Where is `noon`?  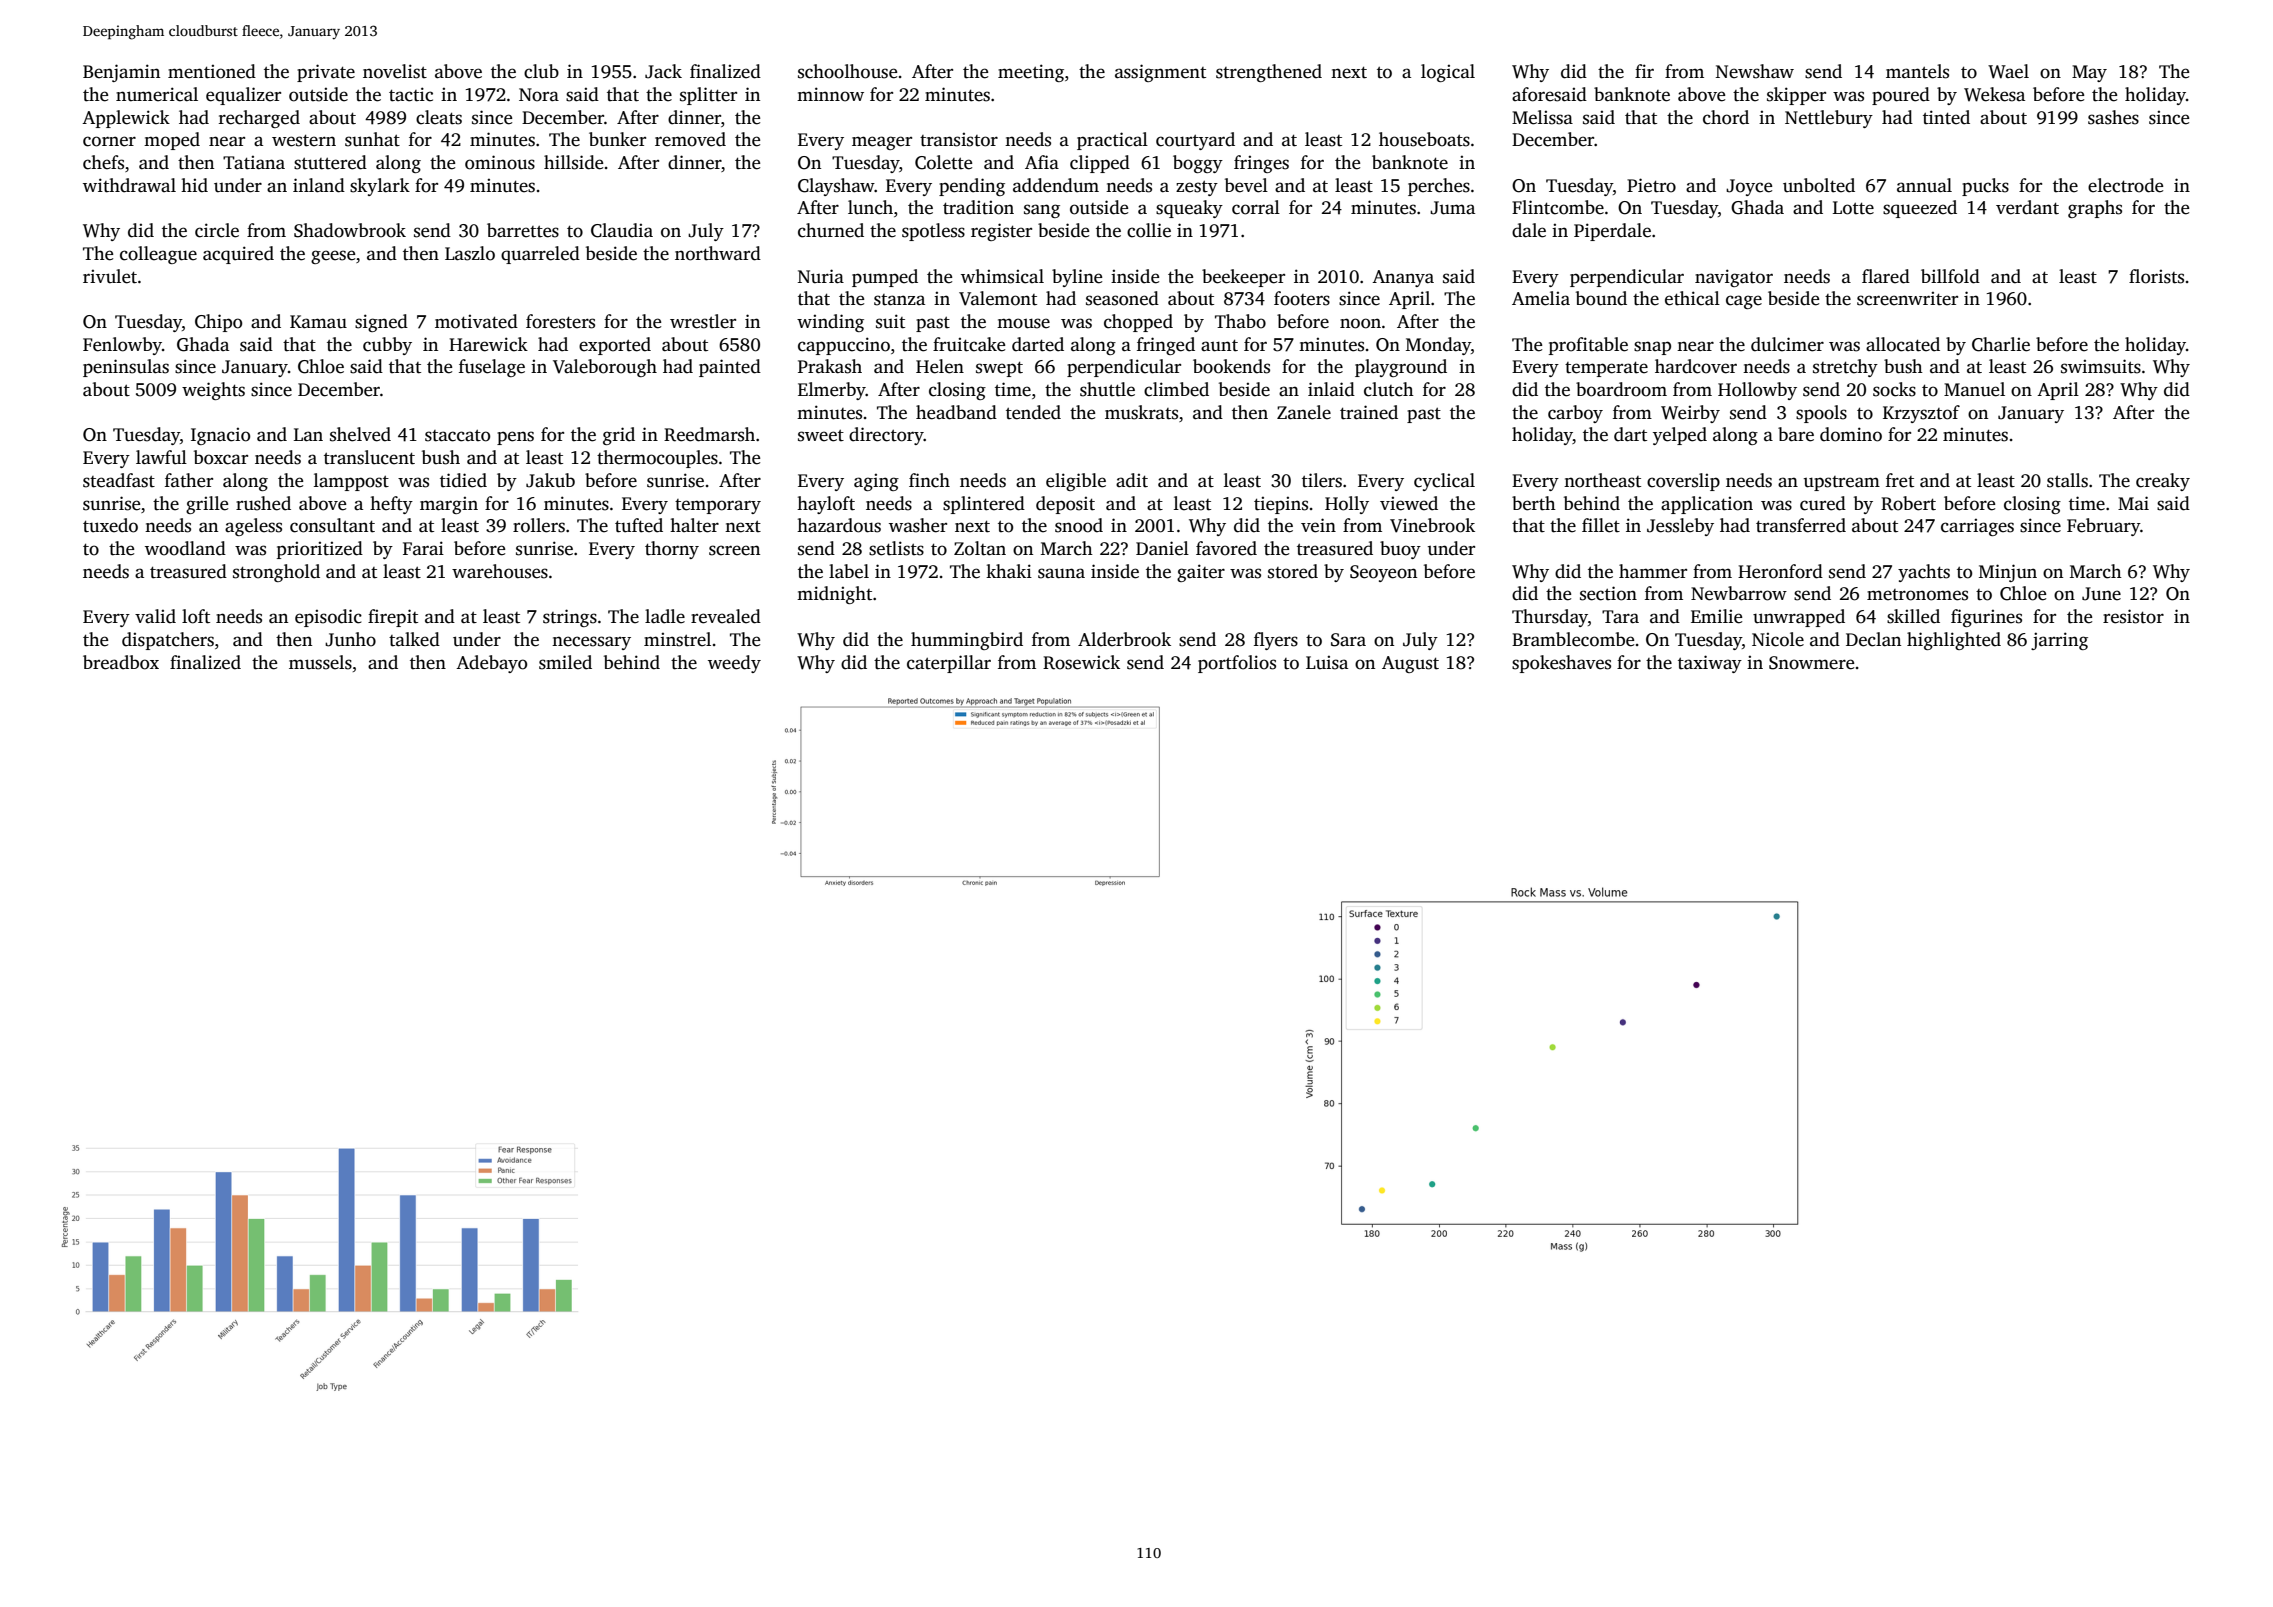
noon is located at coordinates (1360, 323).
